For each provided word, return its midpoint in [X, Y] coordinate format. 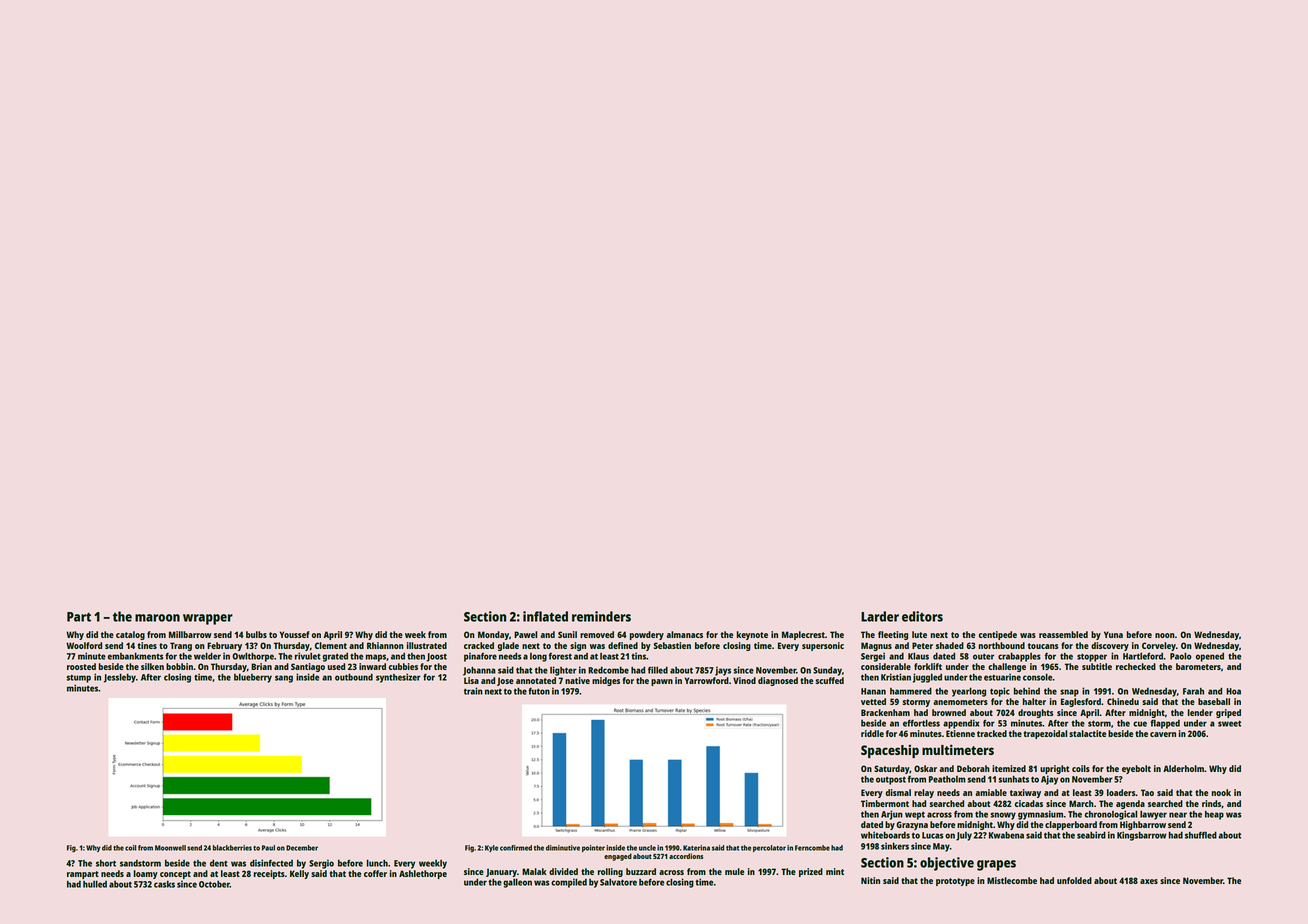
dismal [898, 792]
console [1038, 677]
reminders [601, 616]
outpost [891, 781]
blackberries [232, 848]
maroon [157, 618]
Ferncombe [812, 848]
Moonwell [170, 848]
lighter [563, 671]
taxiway [1025, 793]
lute [919, 634]
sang [284, 679]
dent [219, 863]
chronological [1111, 815]
